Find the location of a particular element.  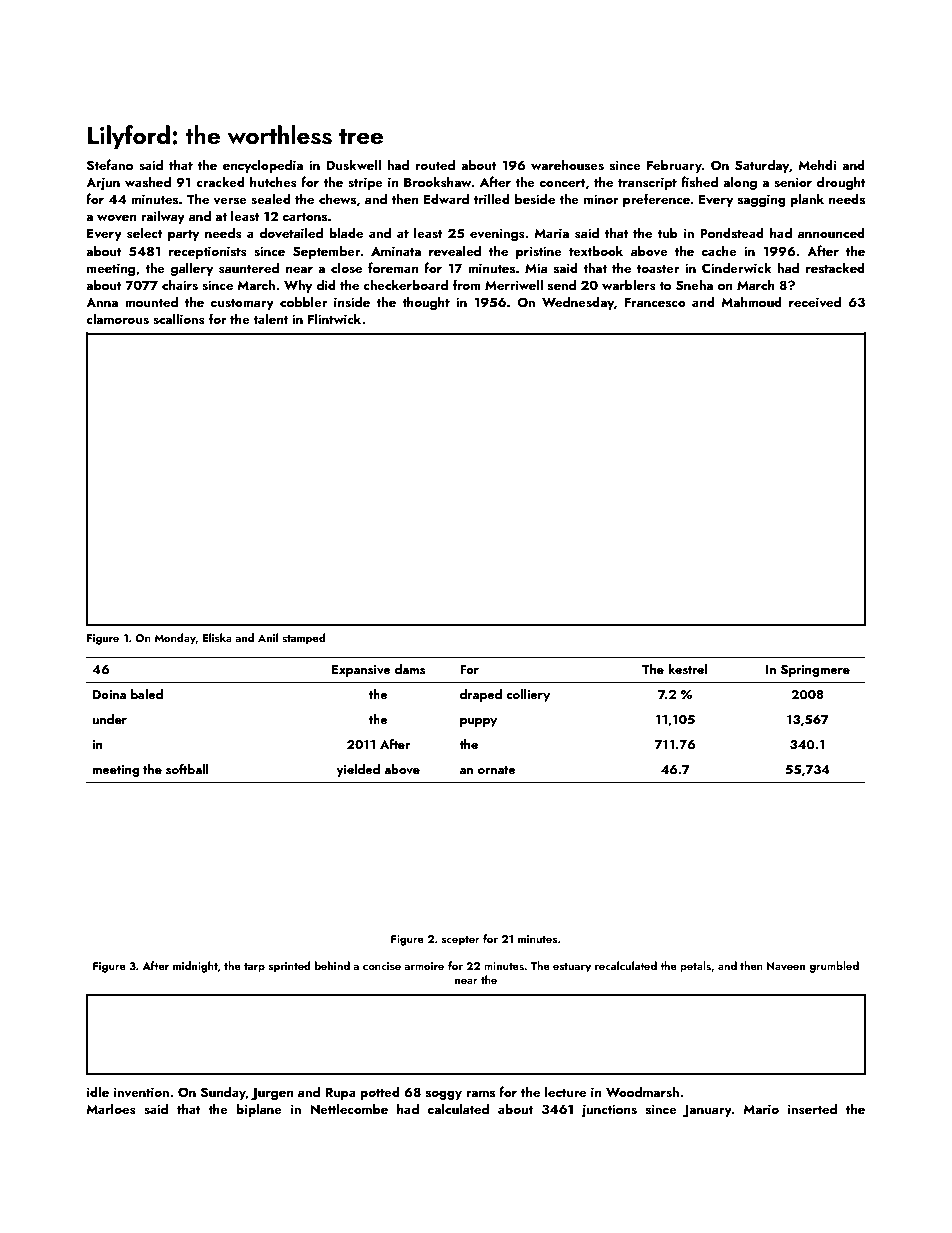

Springmere is located at coordinates (815, 671).
